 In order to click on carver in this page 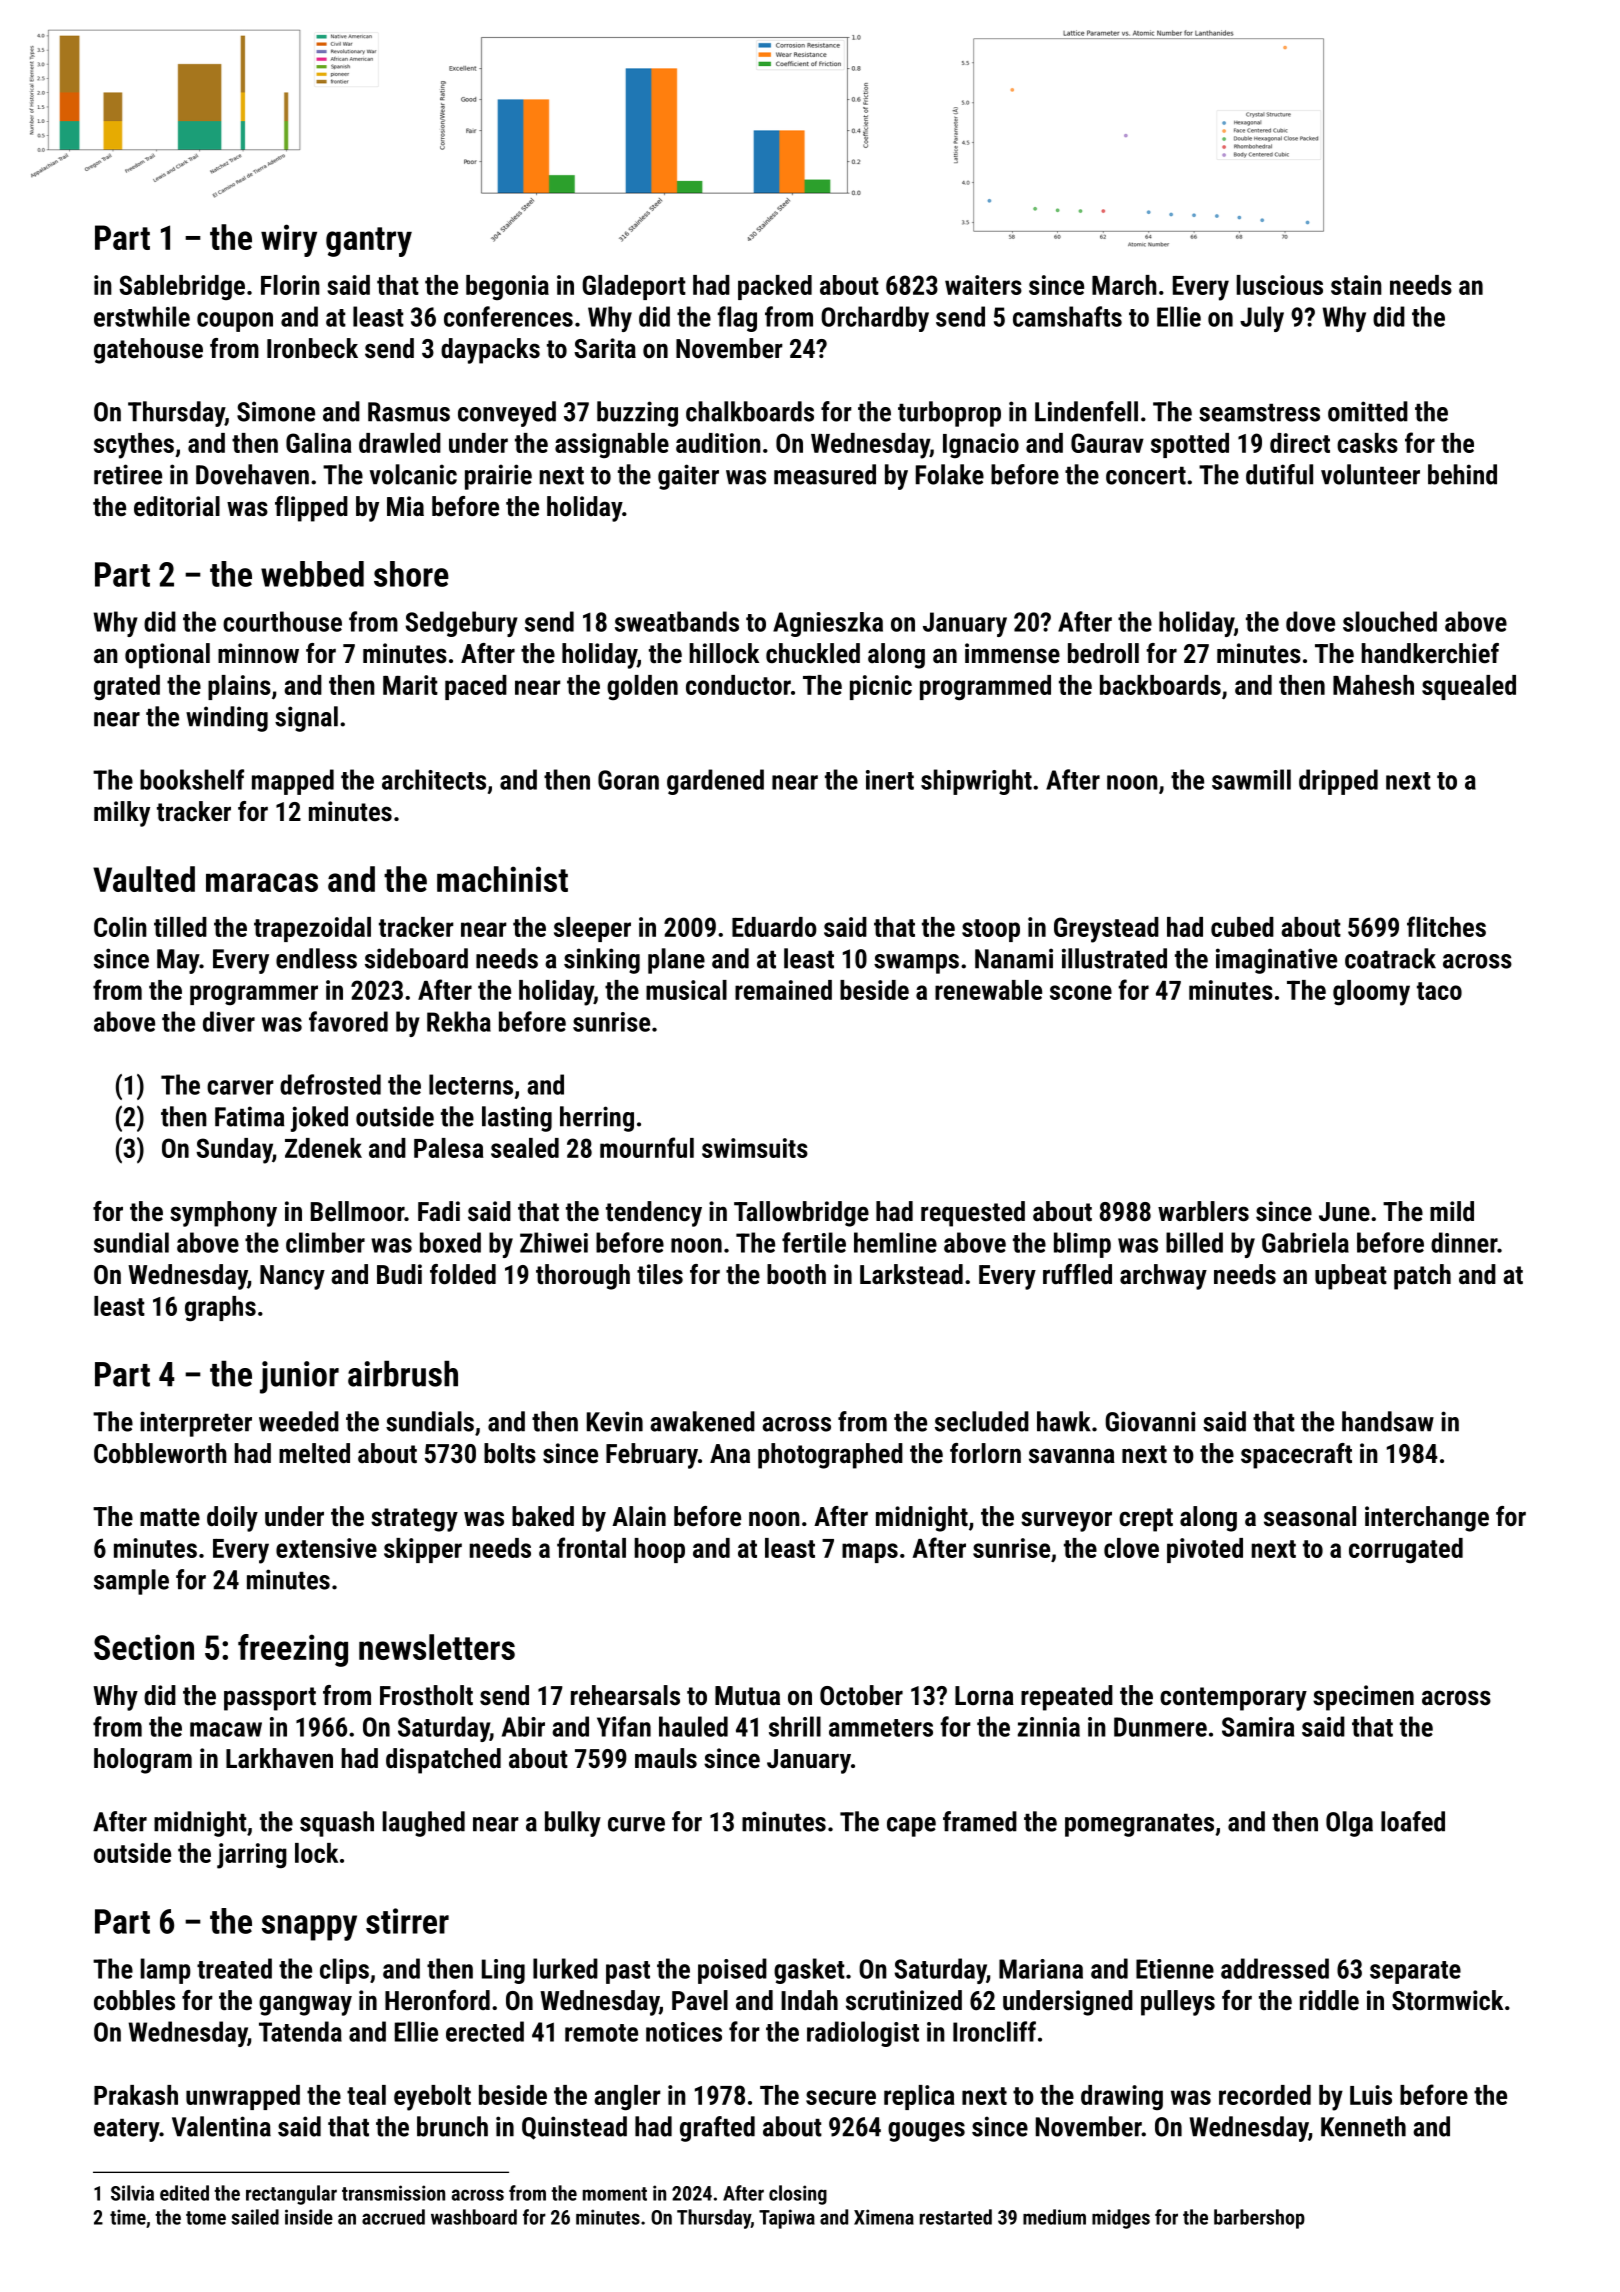, I will do `click(240, 1087)`.
